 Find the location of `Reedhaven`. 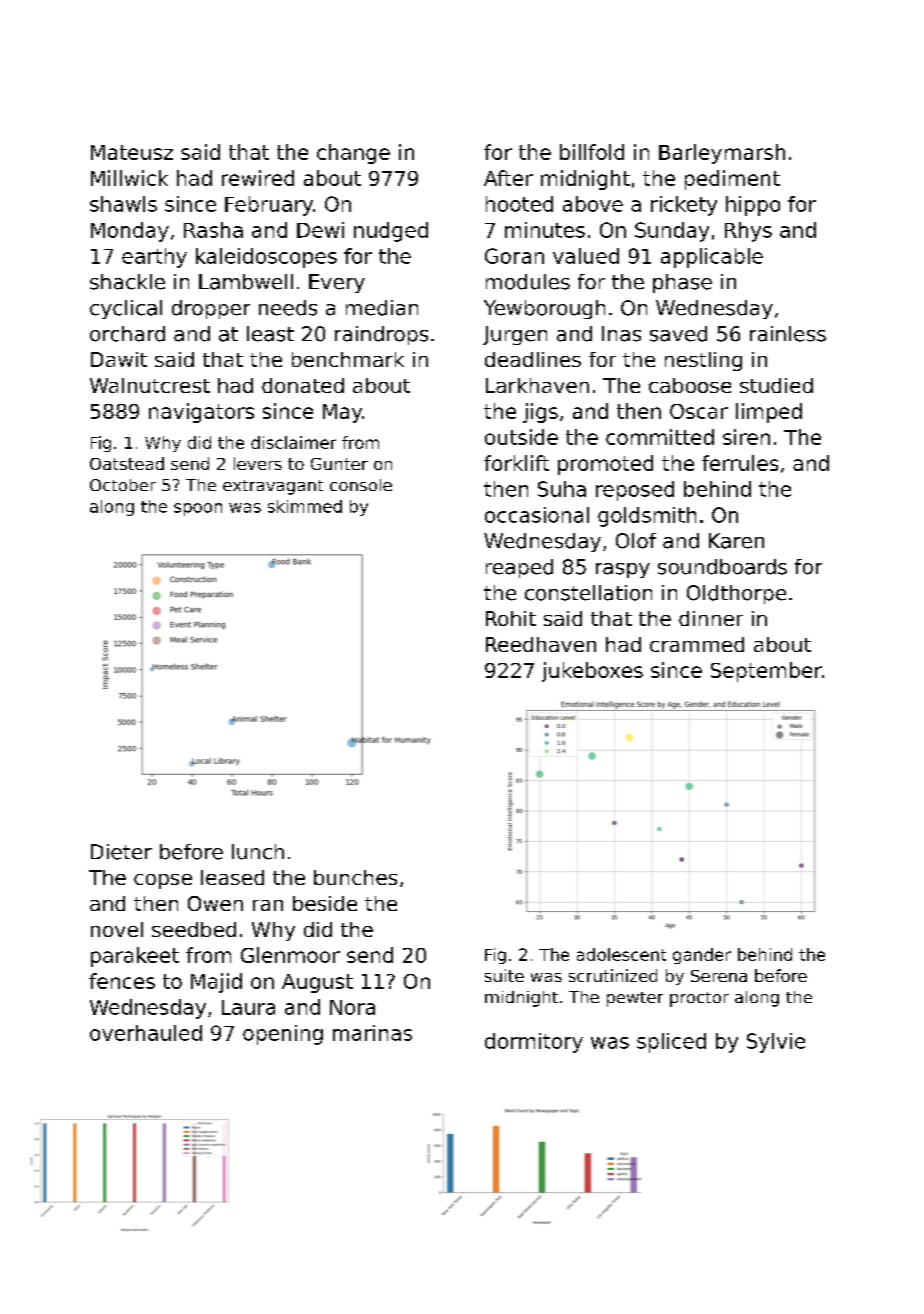

Reedhaven is located at coordinates (541, 644).
